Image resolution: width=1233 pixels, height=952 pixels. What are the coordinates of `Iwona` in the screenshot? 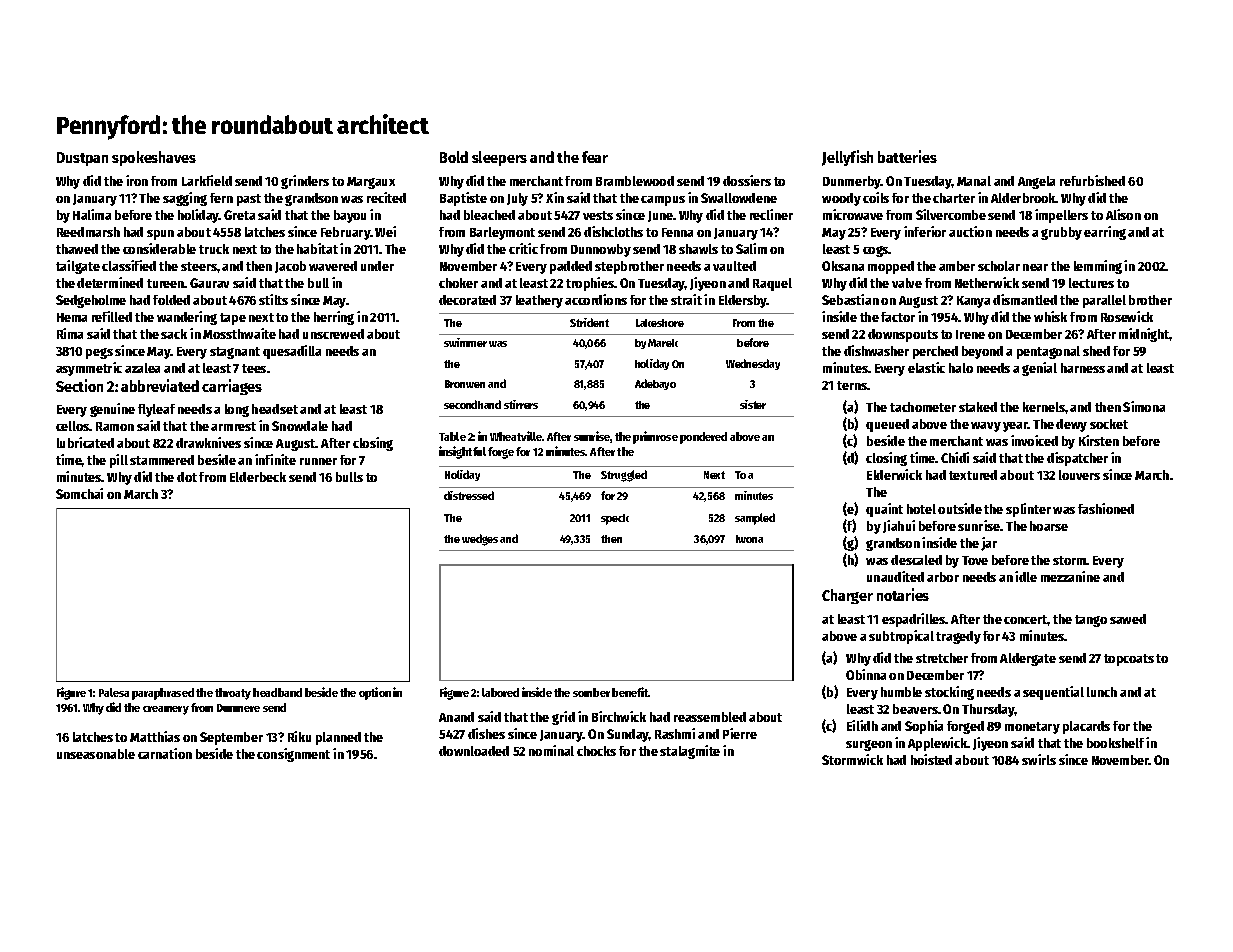 It's located at (749, 539).
